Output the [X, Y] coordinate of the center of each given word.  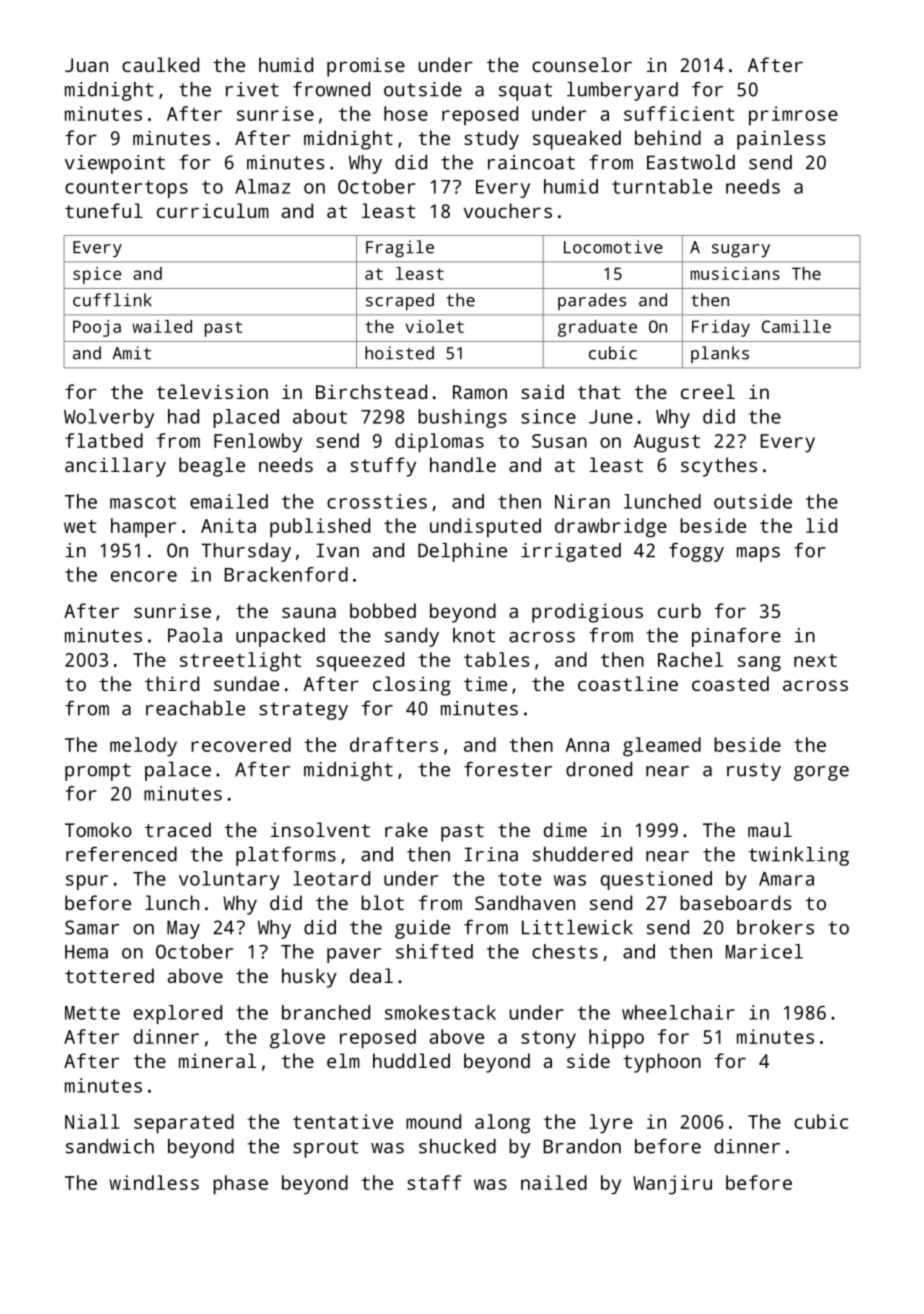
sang [759, 664]
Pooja [97, 328]
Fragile [400, 249]
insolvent [320, 829]
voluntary [229, 880]
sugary [741, 251]
